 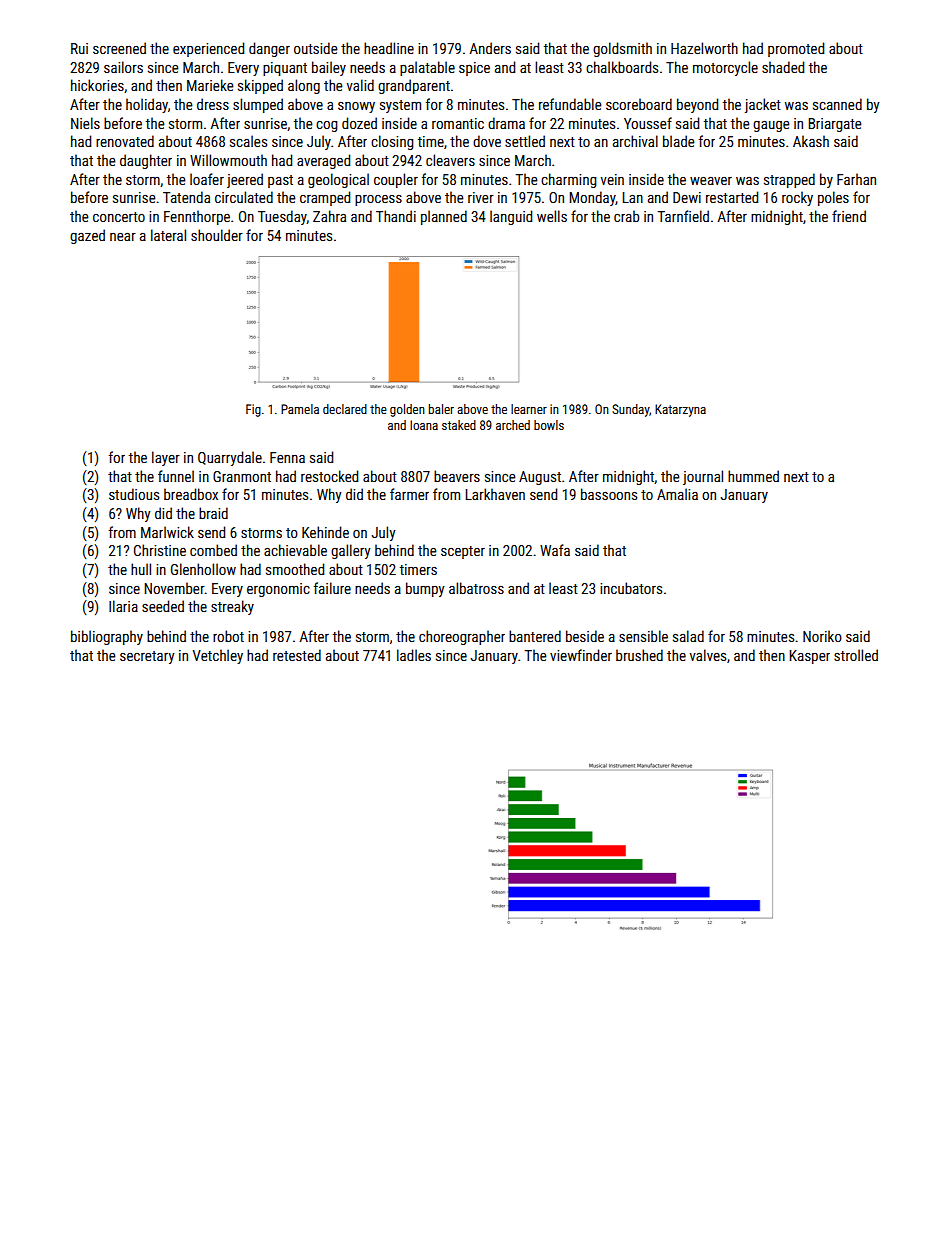 I want to click on braid, so click(x=213, y=513).
